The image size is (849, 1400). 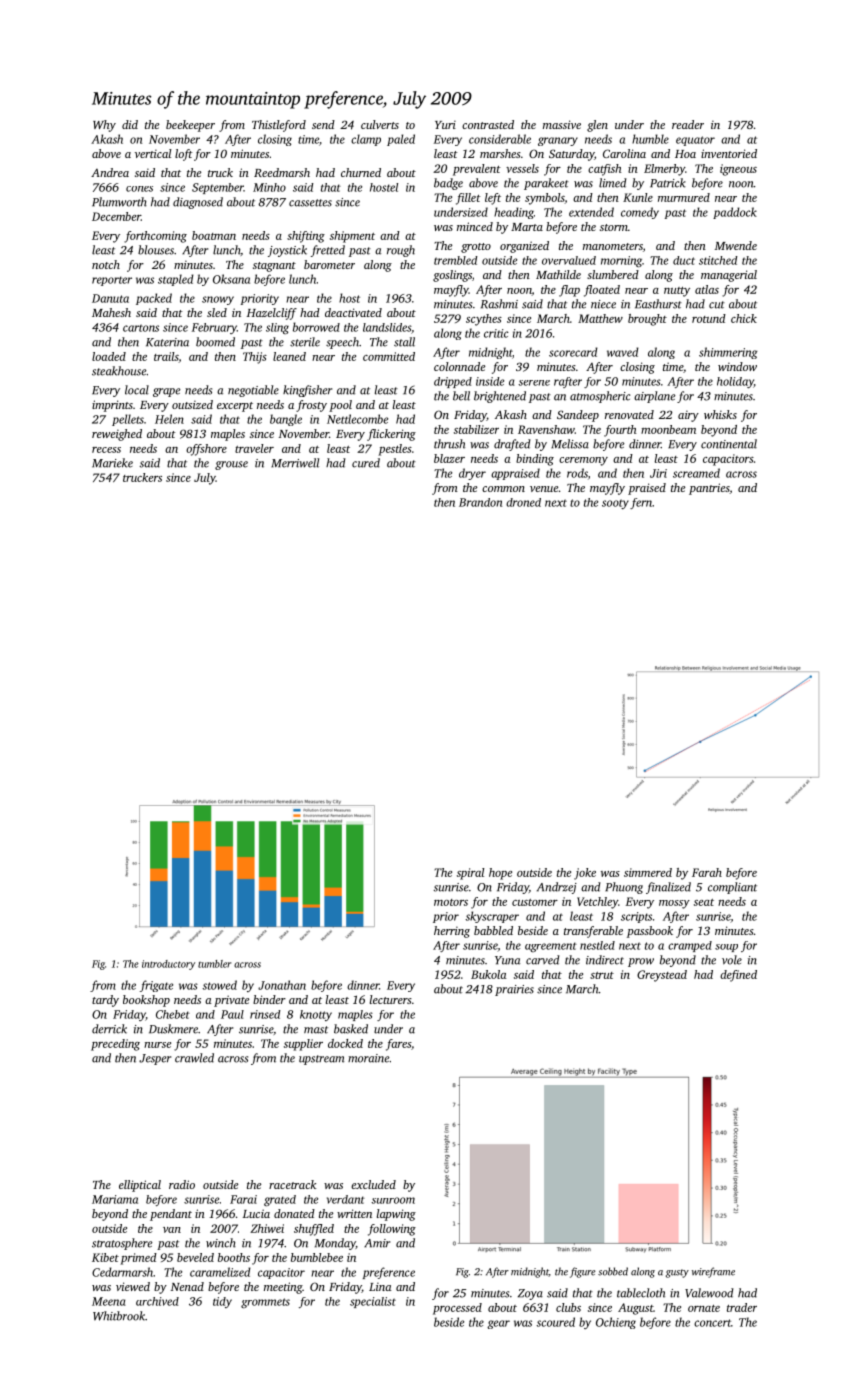 What do you see at coordinates (500, 139) in the screenshot?
I see `considerable` at bounding box center [500, 139].
